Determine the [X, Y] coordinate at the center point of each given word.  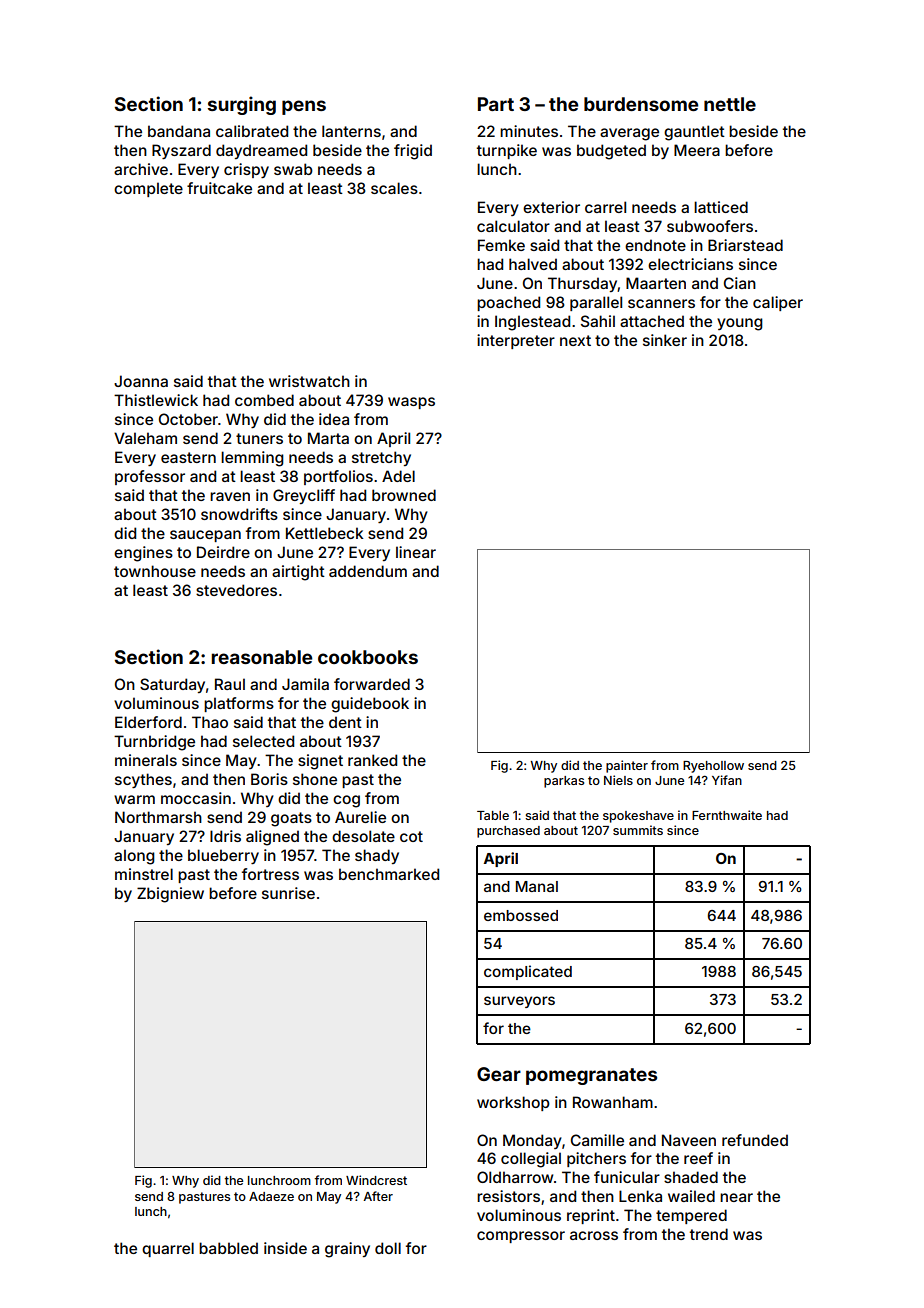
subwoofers [710, 226]
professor [150, 477]
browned [404, 495]
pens [304, 107]
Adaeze [271, 1196]
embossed [521, 915]
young [740, 324]
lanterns [351, 131]
